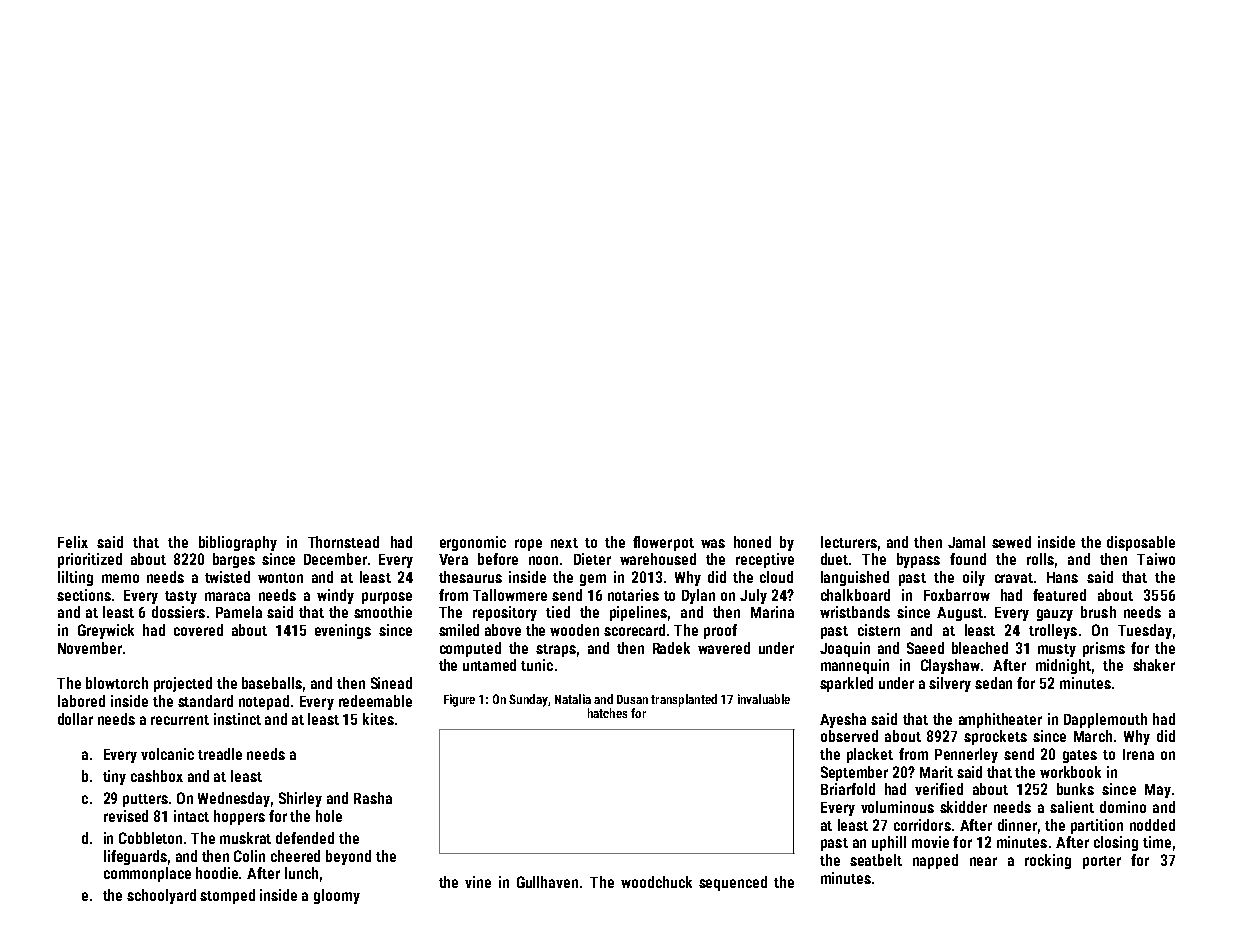  I want to click on treadle, so click(220, 754).
